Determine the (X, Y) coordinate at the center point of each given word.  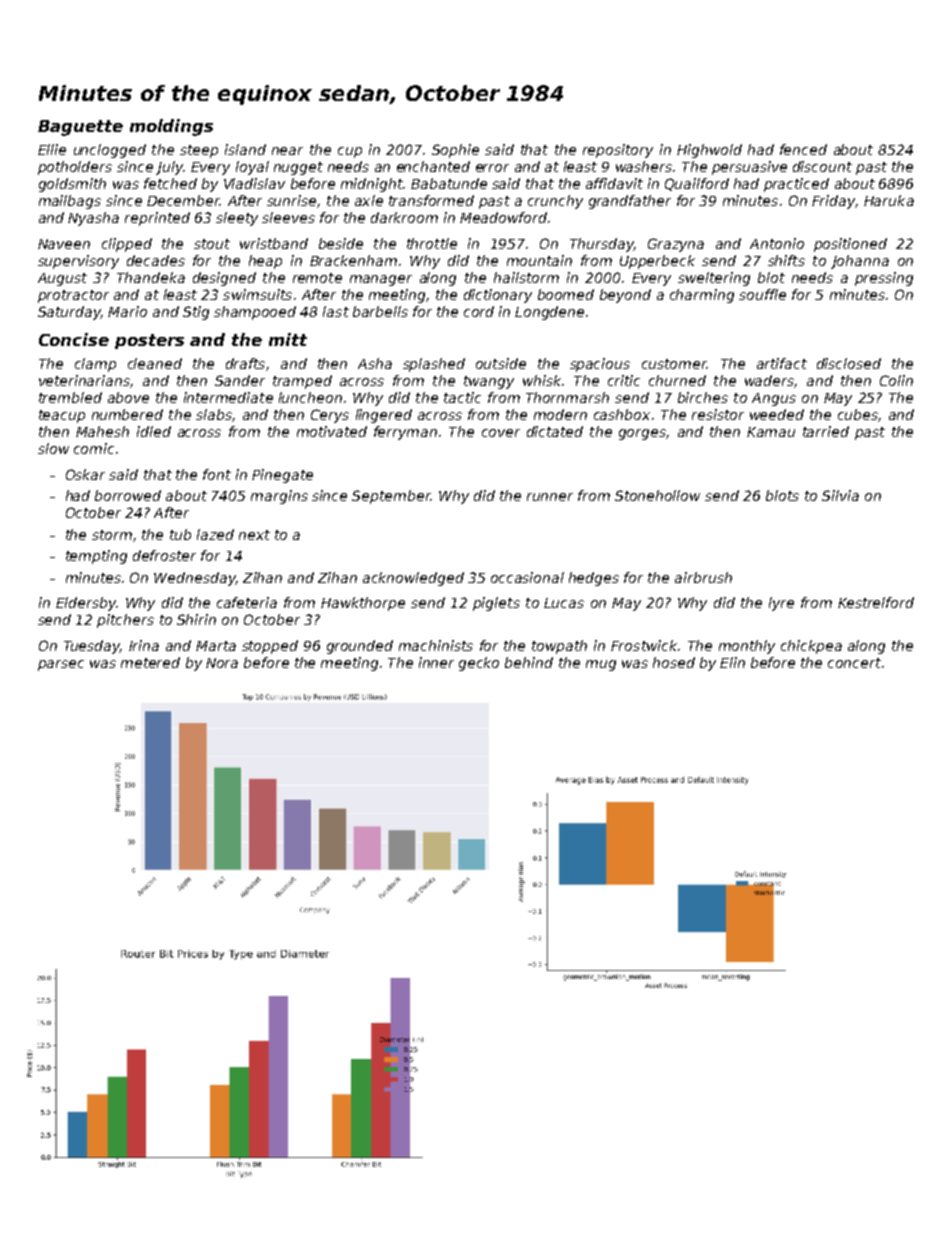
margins (279, 497)
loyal (252, 168)
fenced (803, 149)
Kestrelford (876, 602)
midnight (372, 185)
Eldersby (86, 604)
